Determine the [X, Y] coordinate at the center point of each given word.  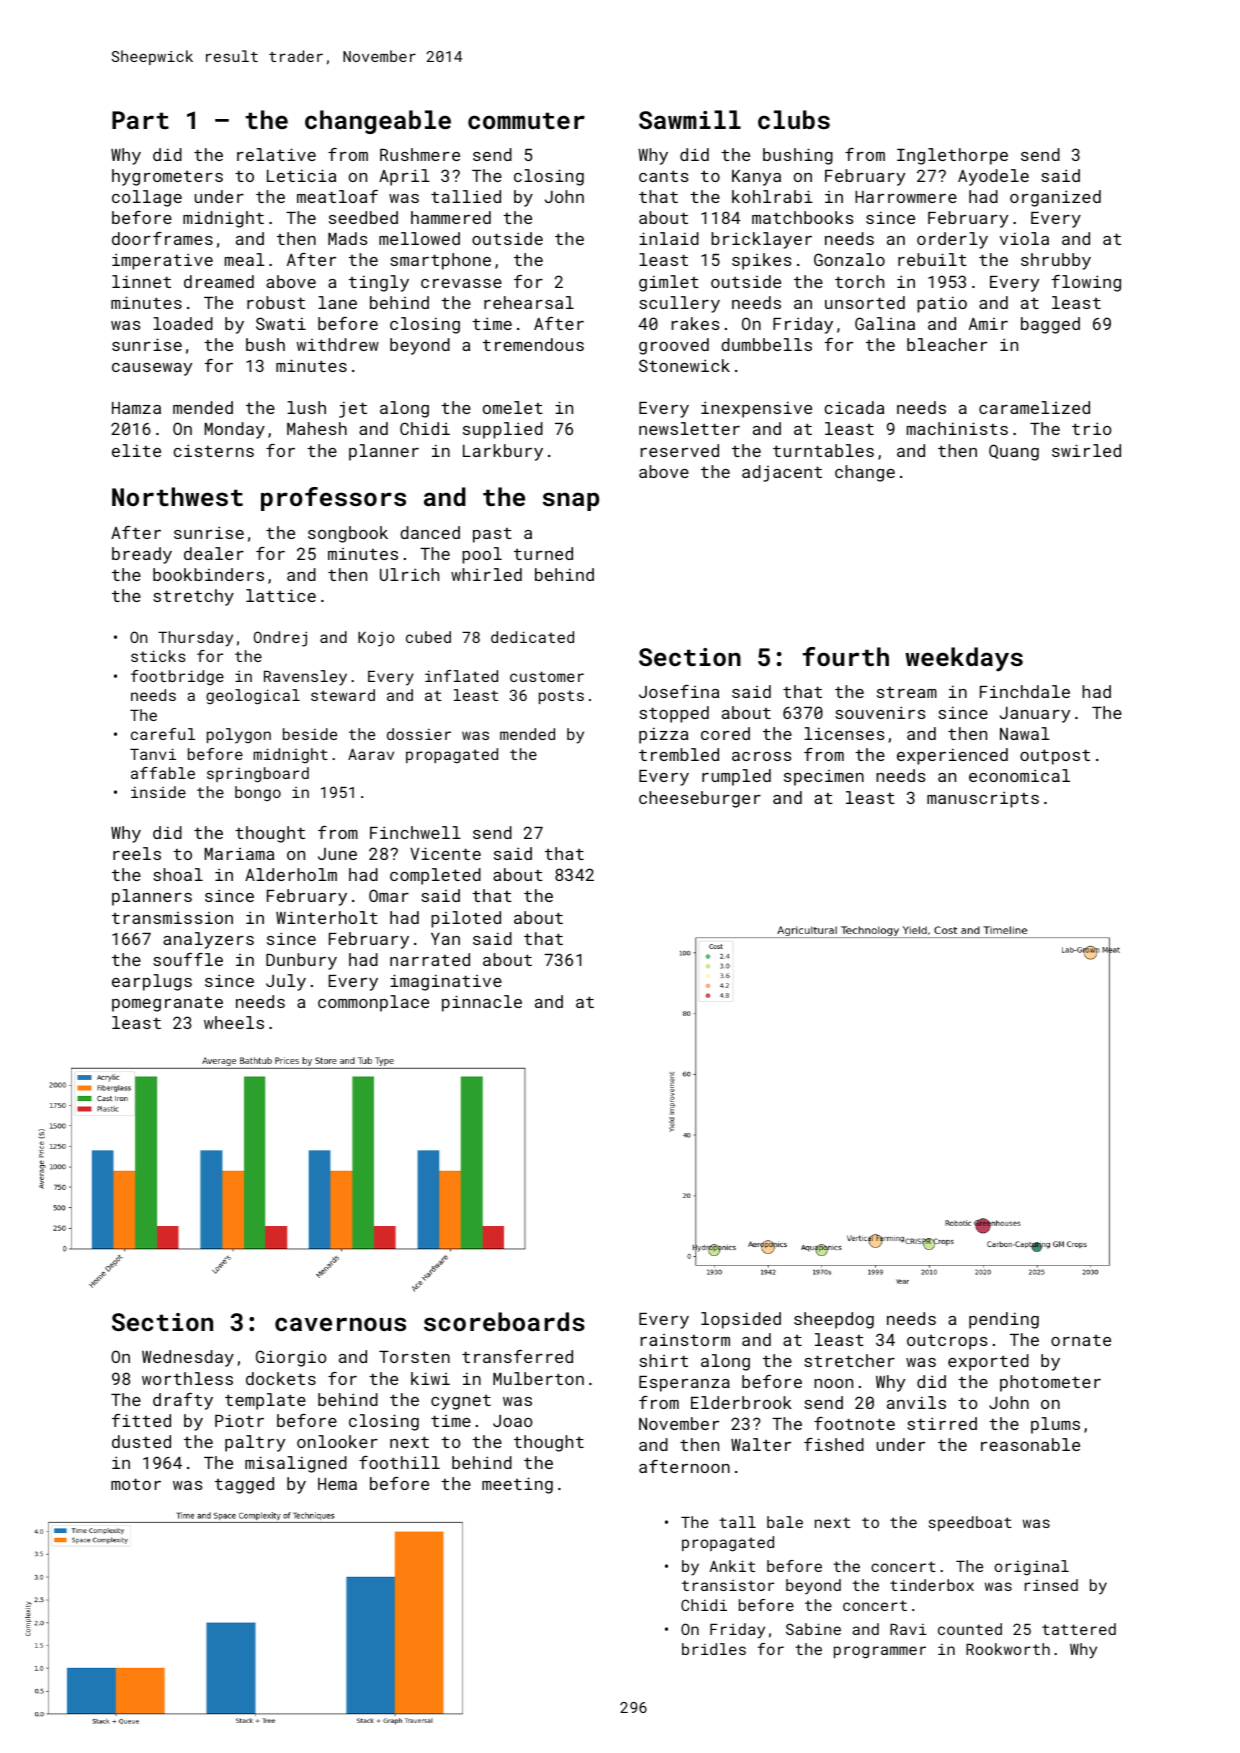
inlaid [669, 238]
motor [136, 1484]
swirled [1086, 450]
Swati [281, 323]
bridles [714, 1649]
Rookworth [1008, 1649]
